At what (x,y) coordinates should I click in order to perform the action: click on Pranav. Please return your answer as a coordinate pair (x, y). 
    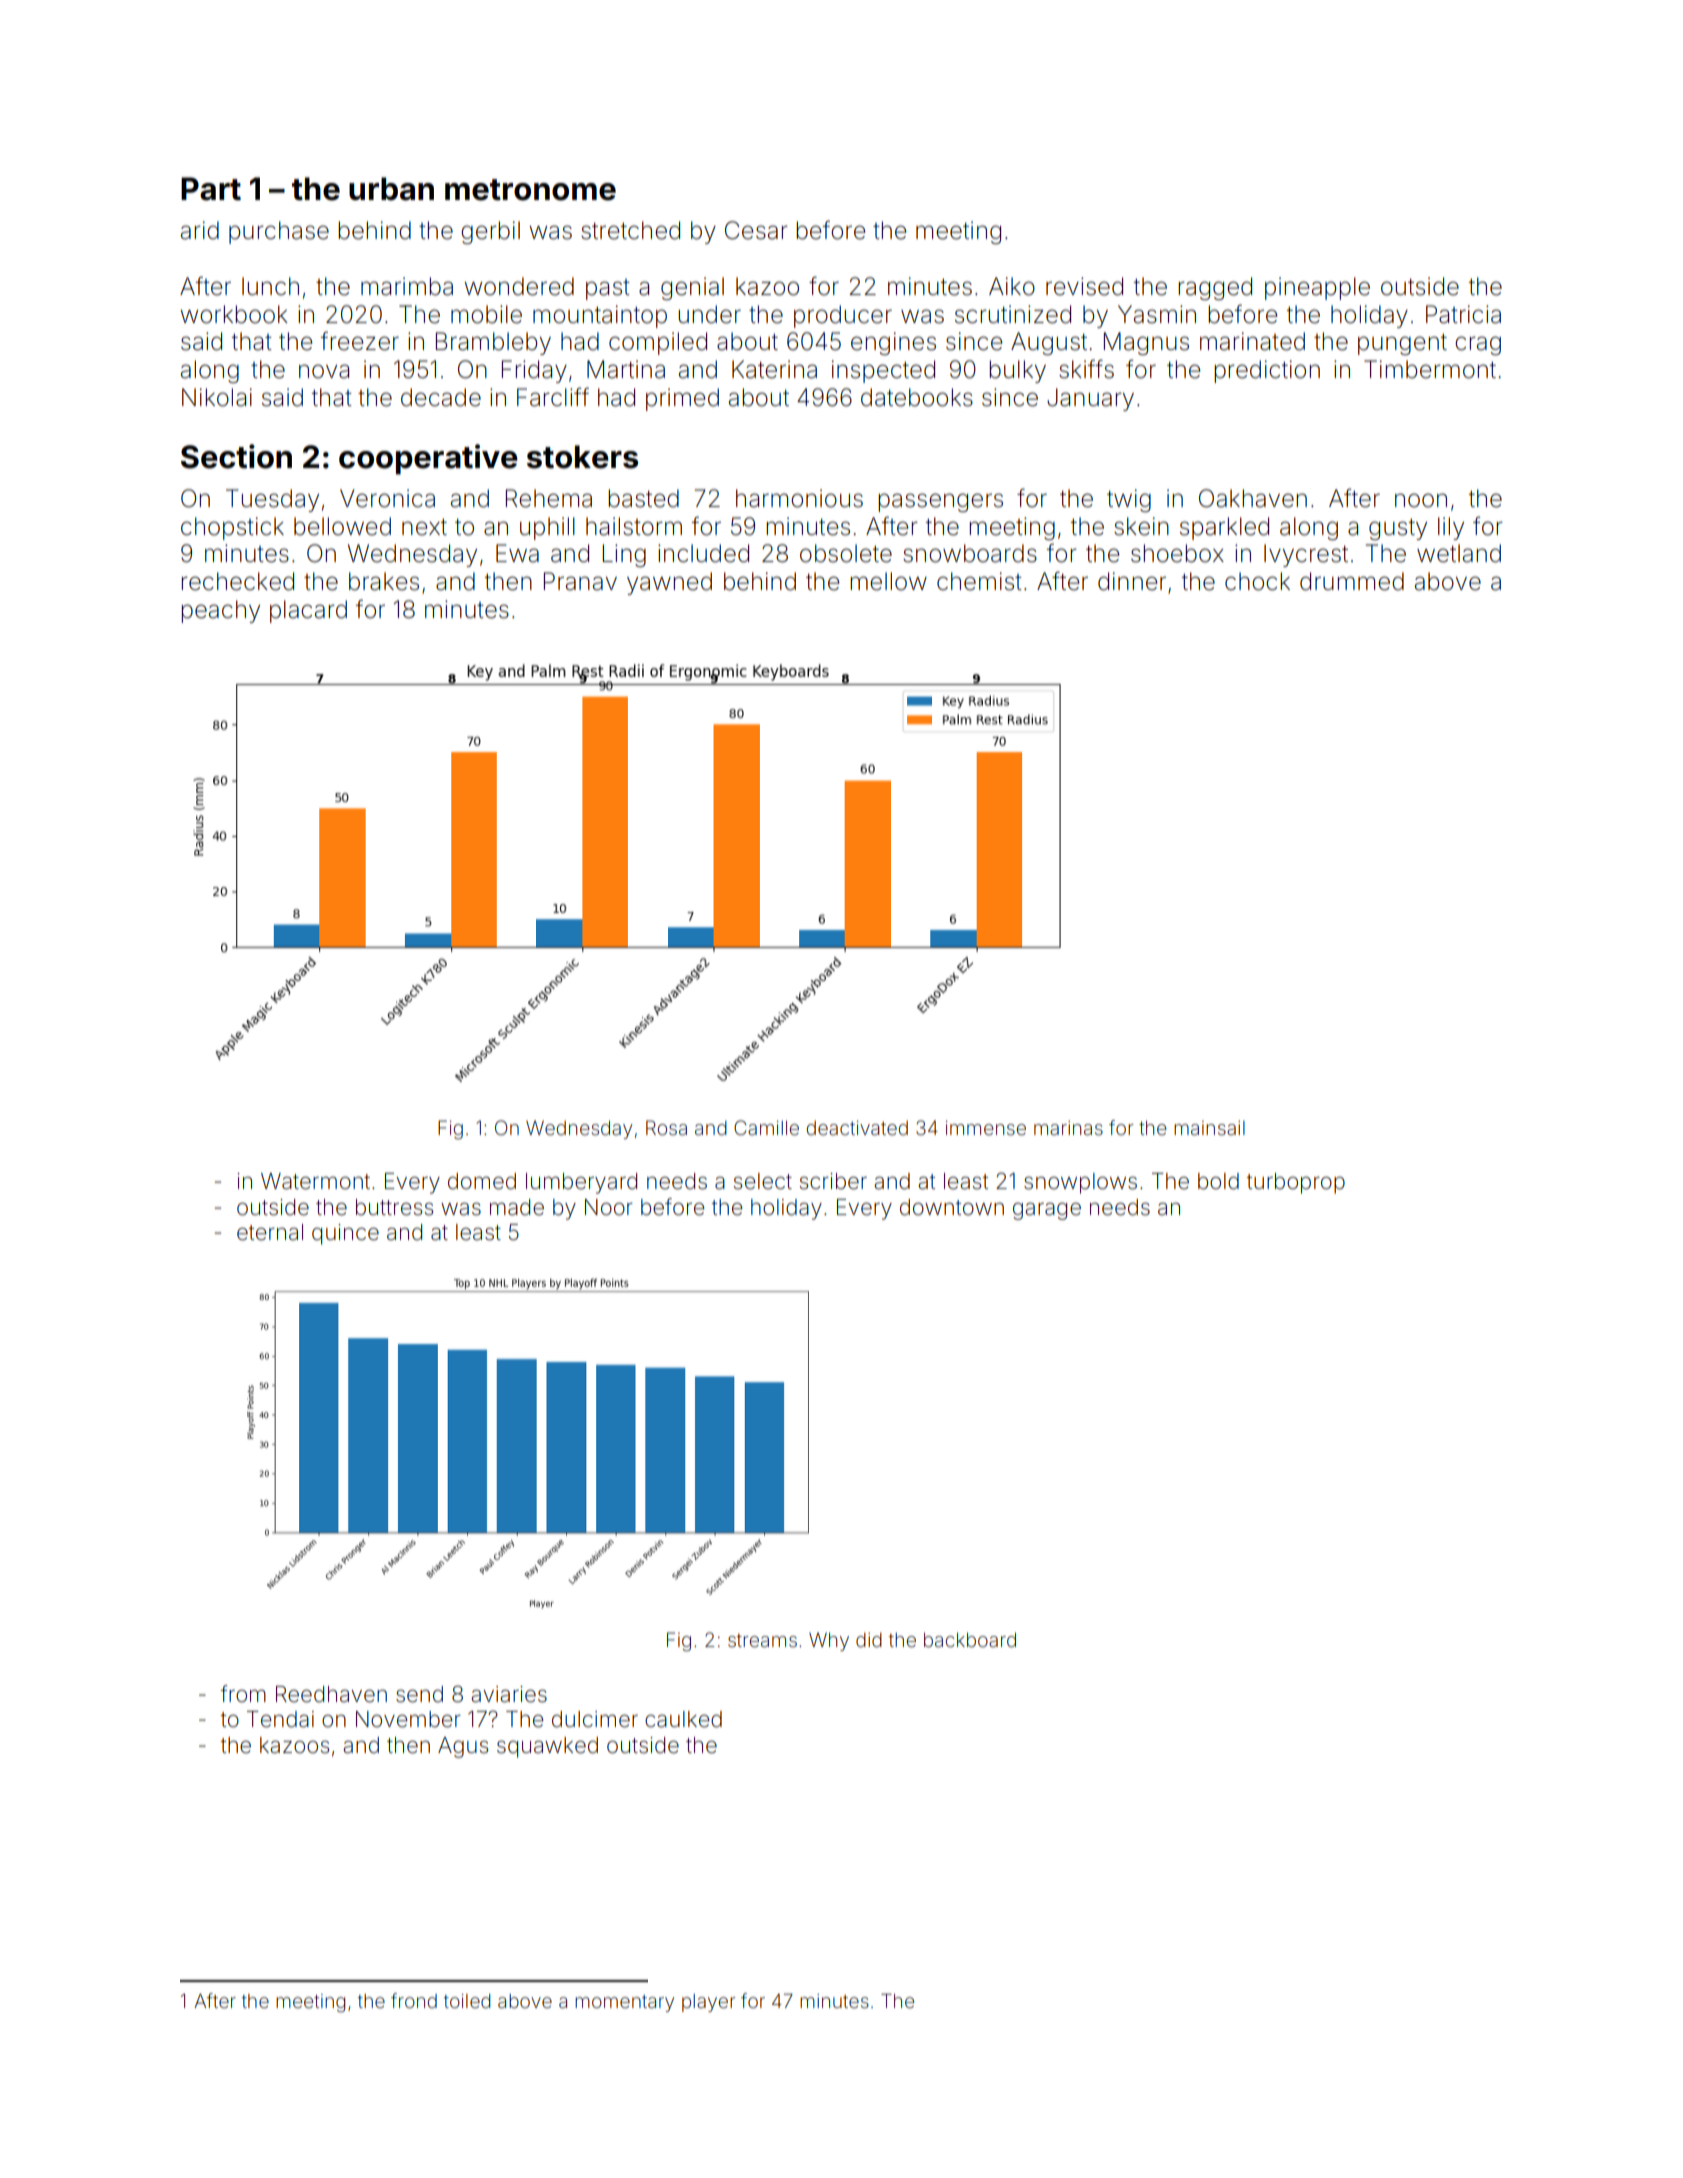
    Looking at the image, I should click on (580, 581).
